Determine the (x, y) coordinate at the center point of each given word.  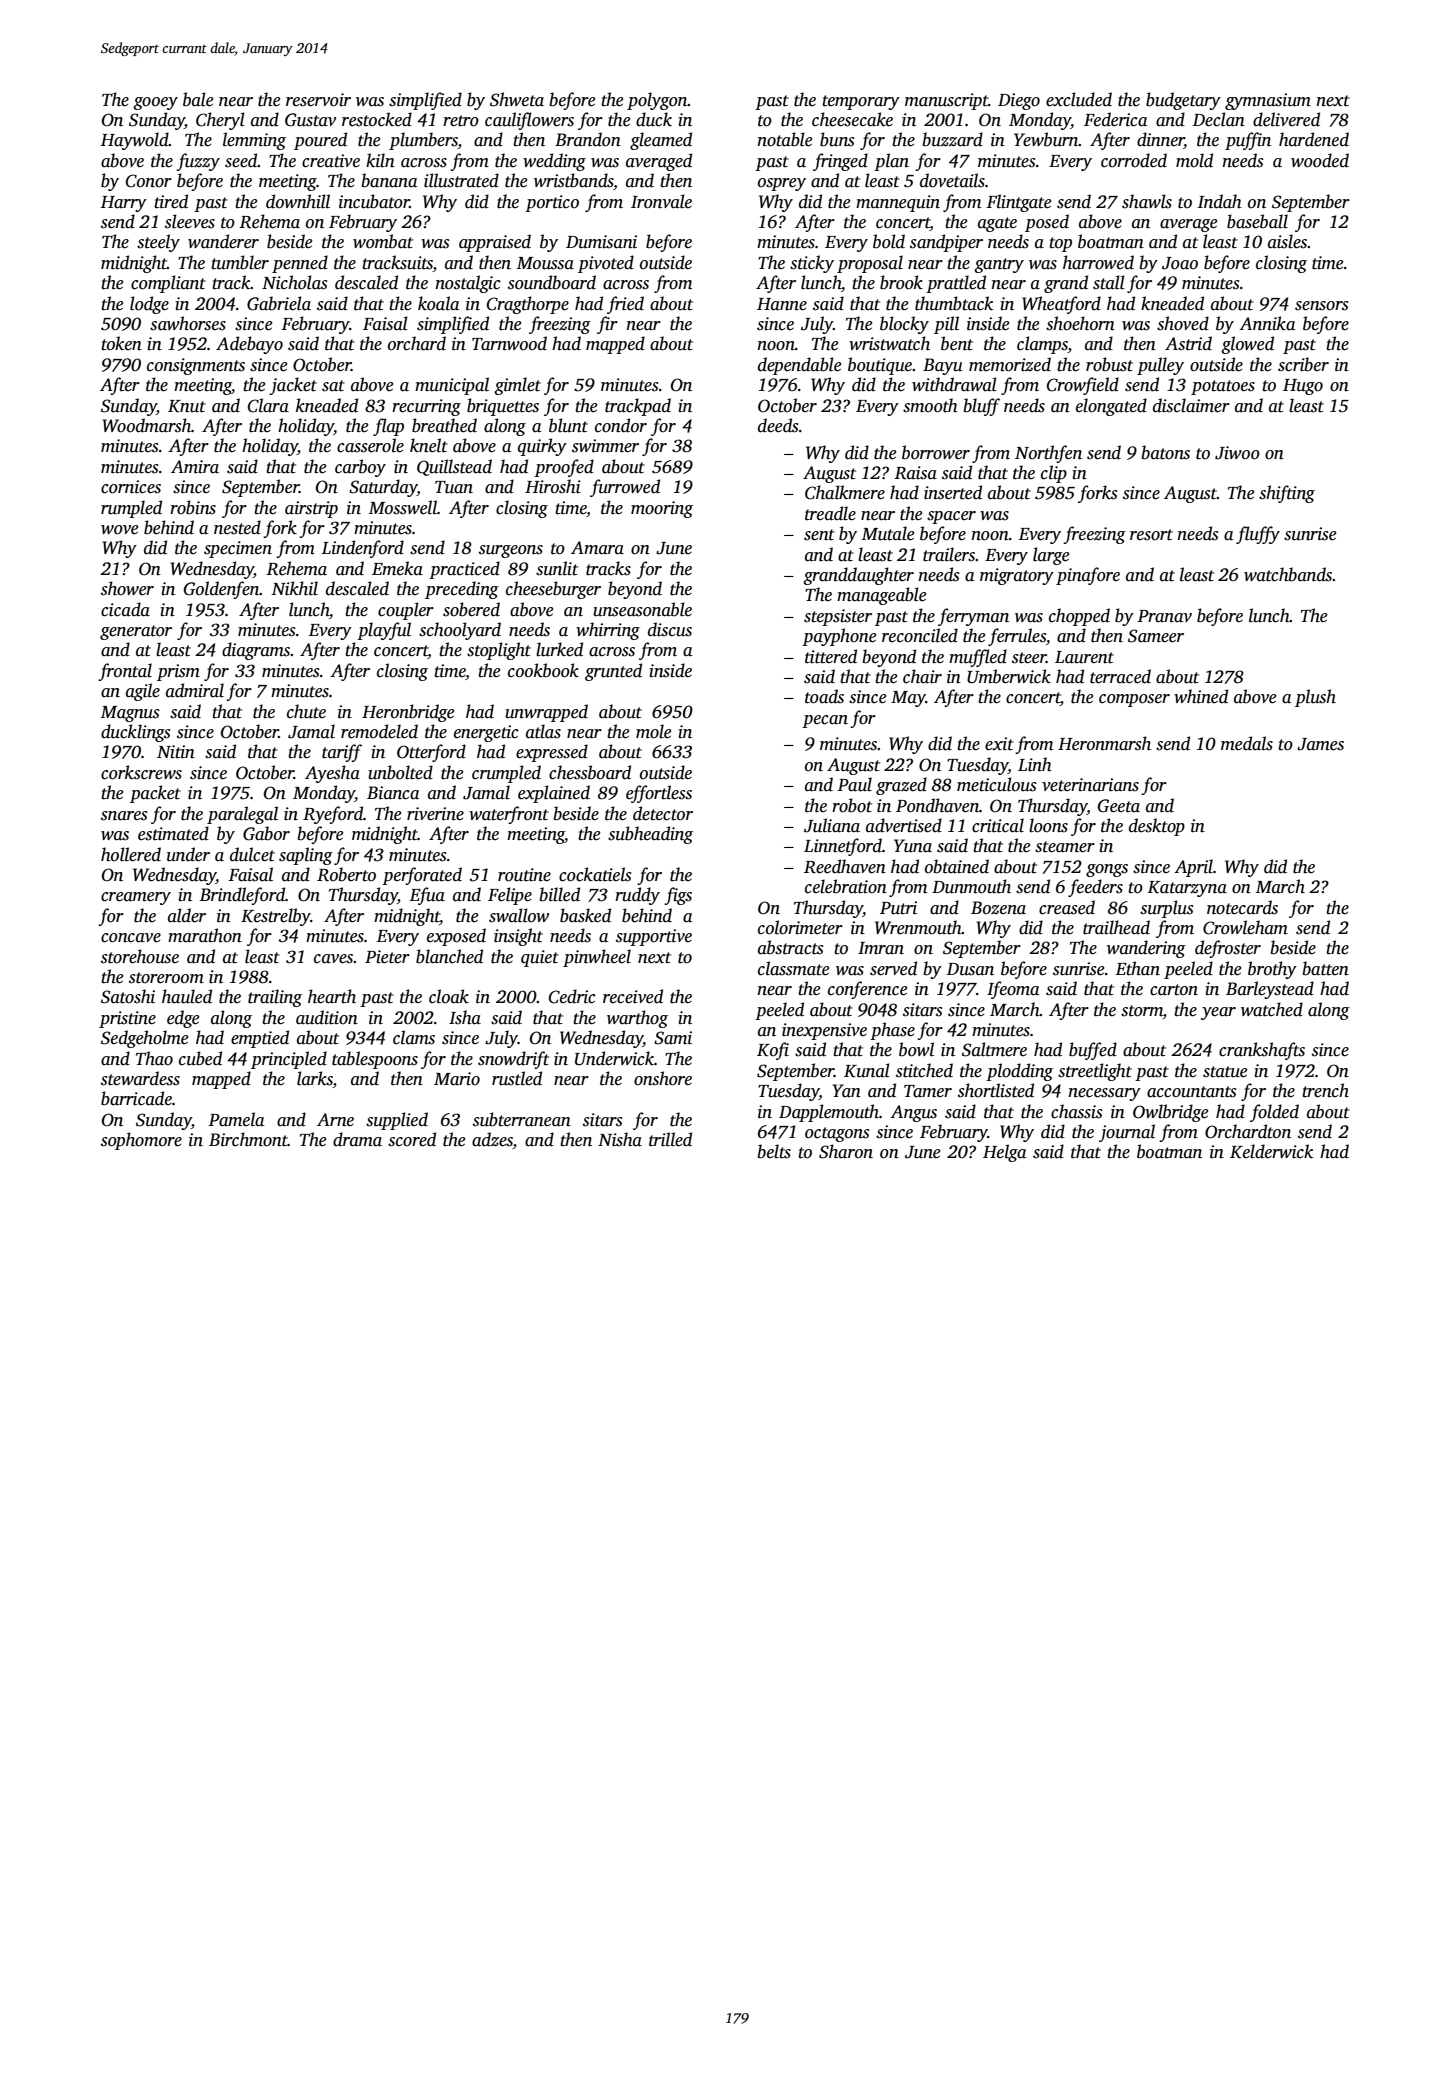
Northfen (1048, 454)
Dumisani (601, 242)
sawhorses (188, 323)
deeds (778, 425)
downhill (298, 201)
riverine (435, 814)
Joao (1180, 263)
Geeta (1119, 806)
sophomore (141, 1141)
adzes (492, 1140)
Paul (854, 784)
